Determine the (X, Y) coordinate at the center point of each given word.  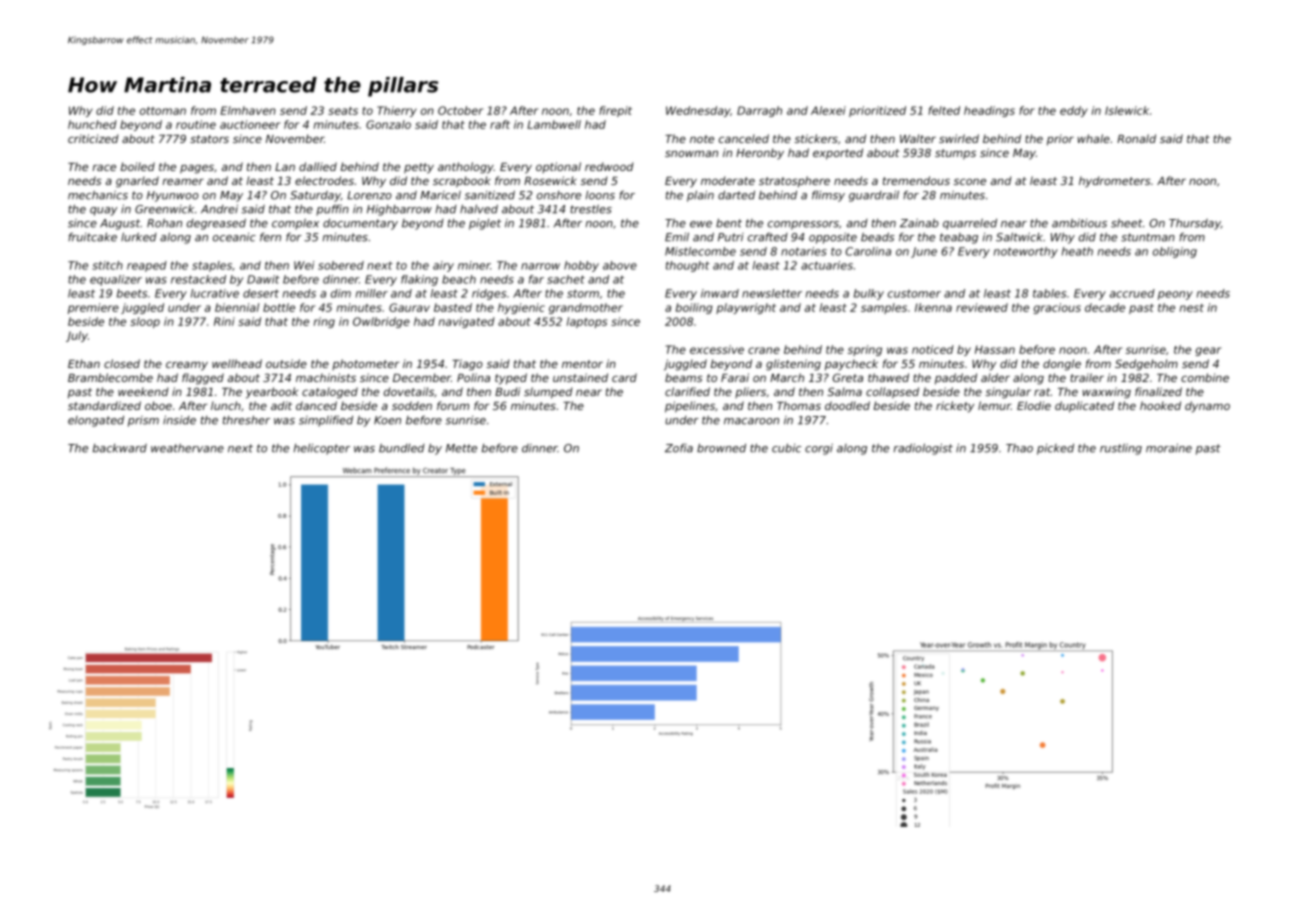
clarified (687, 391)
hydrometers (1115, 182)
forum (453, 405)
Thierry (397, 111)
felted (944, 110)
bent (729, 223)
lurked (139, 237)
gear (1208, 351)
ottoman (163, 111)
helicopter (322, 449)
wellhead (237, 363)
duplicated (1084, 407)
